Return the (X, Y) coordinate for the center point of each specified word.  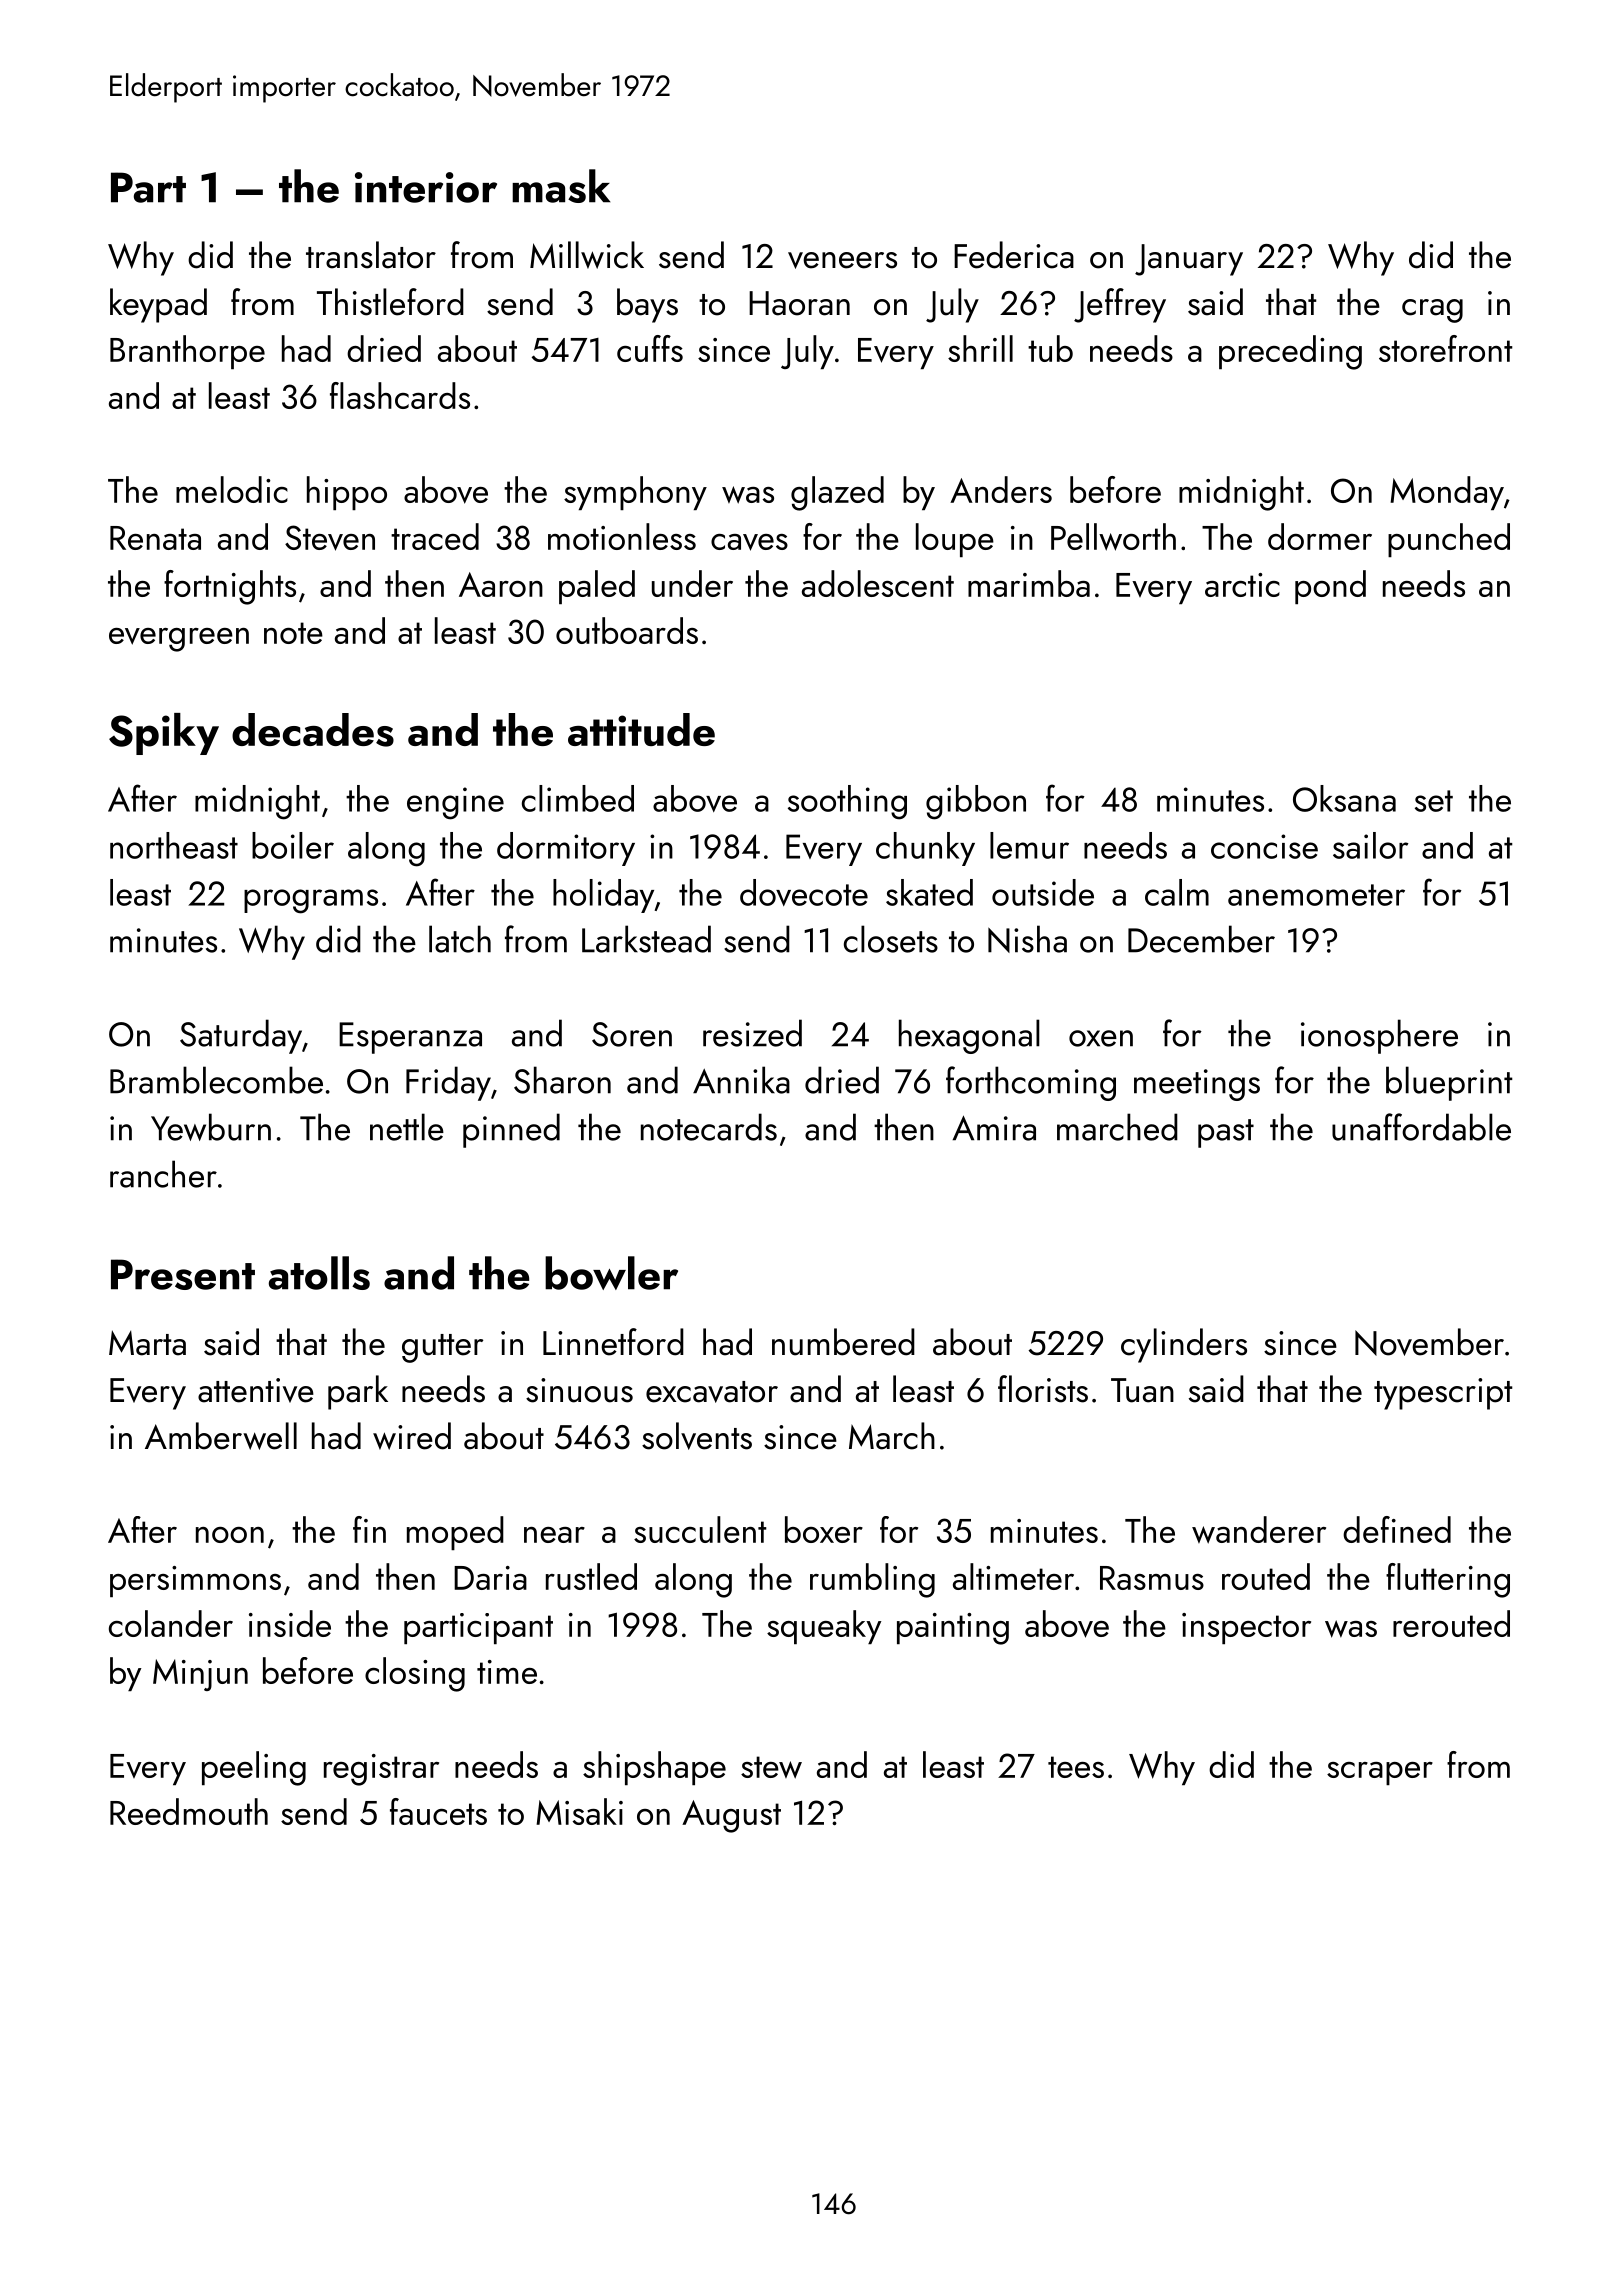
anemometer (1316, 895)
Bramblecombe (216, 1080)
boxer (824, 1529)
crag (1432, 311)
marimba (1029, 583)
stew (771, 1767)
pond (1330, 587)
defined (1397, 1529)
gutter (442, 1348)
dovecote (804, 892)
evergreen (179, 640)
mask (561, 186)
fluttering (1448, 1580)
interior (426, 187)
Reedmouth (189, 1811)
